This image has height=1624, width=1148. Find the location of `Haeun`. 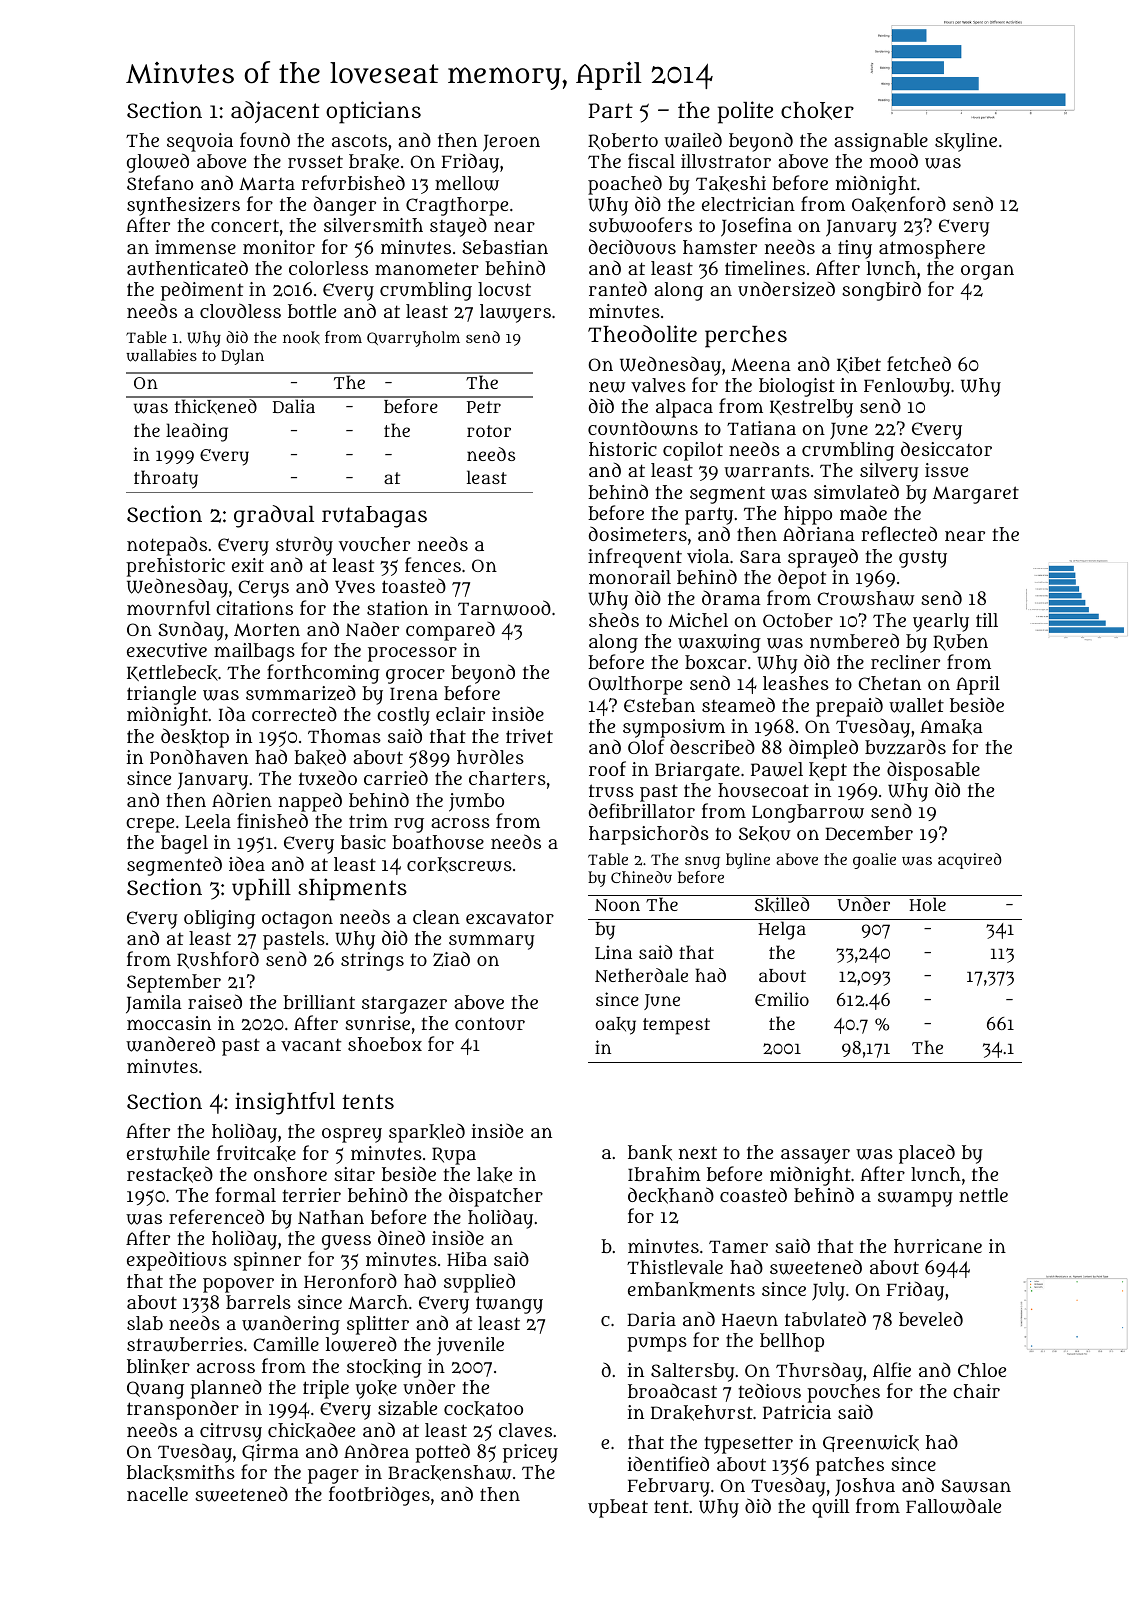

Haeun is located at coordinates (750, 1320).
